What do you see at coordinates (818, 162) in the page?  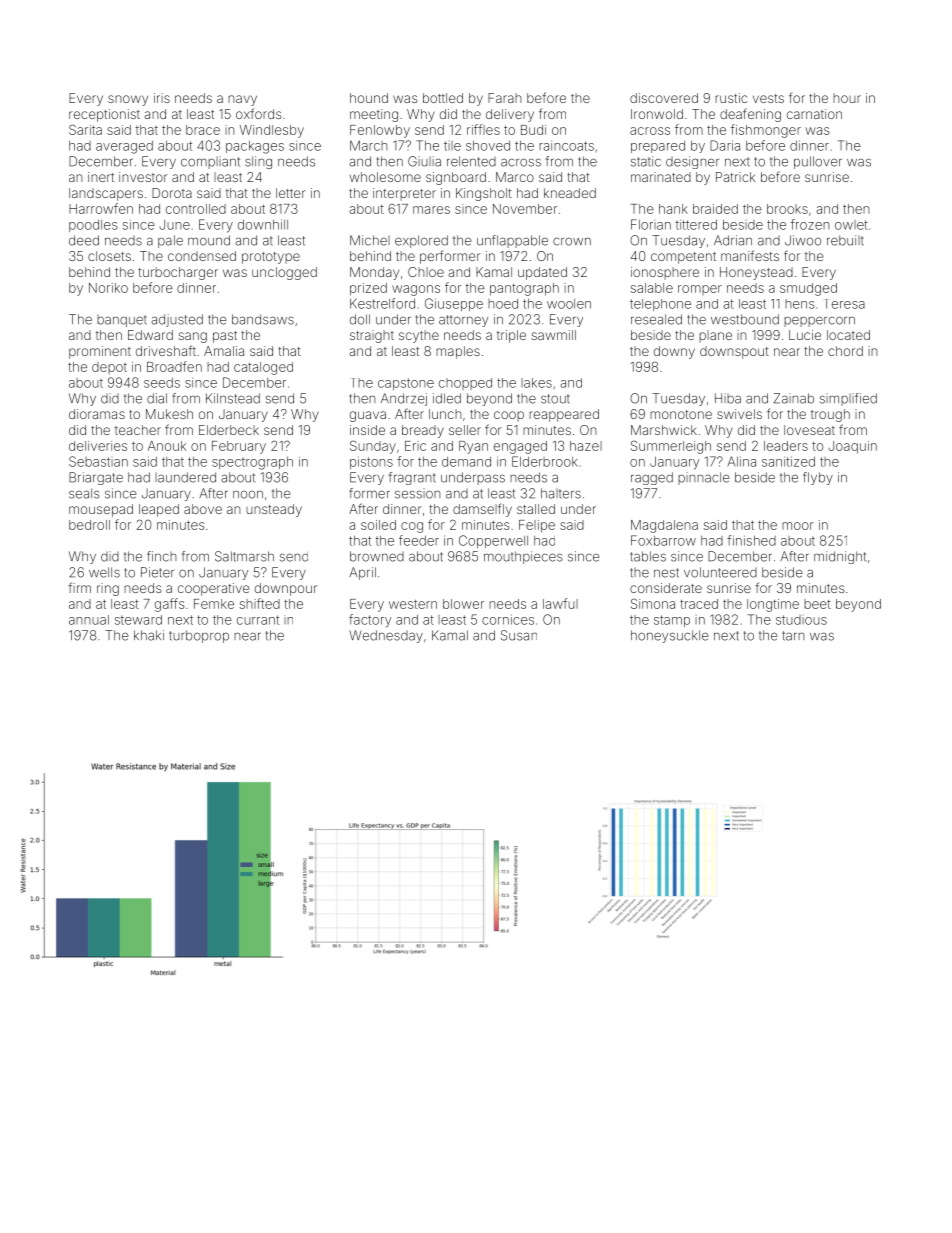 I see `pullover` at bounding box center [818, 162].
